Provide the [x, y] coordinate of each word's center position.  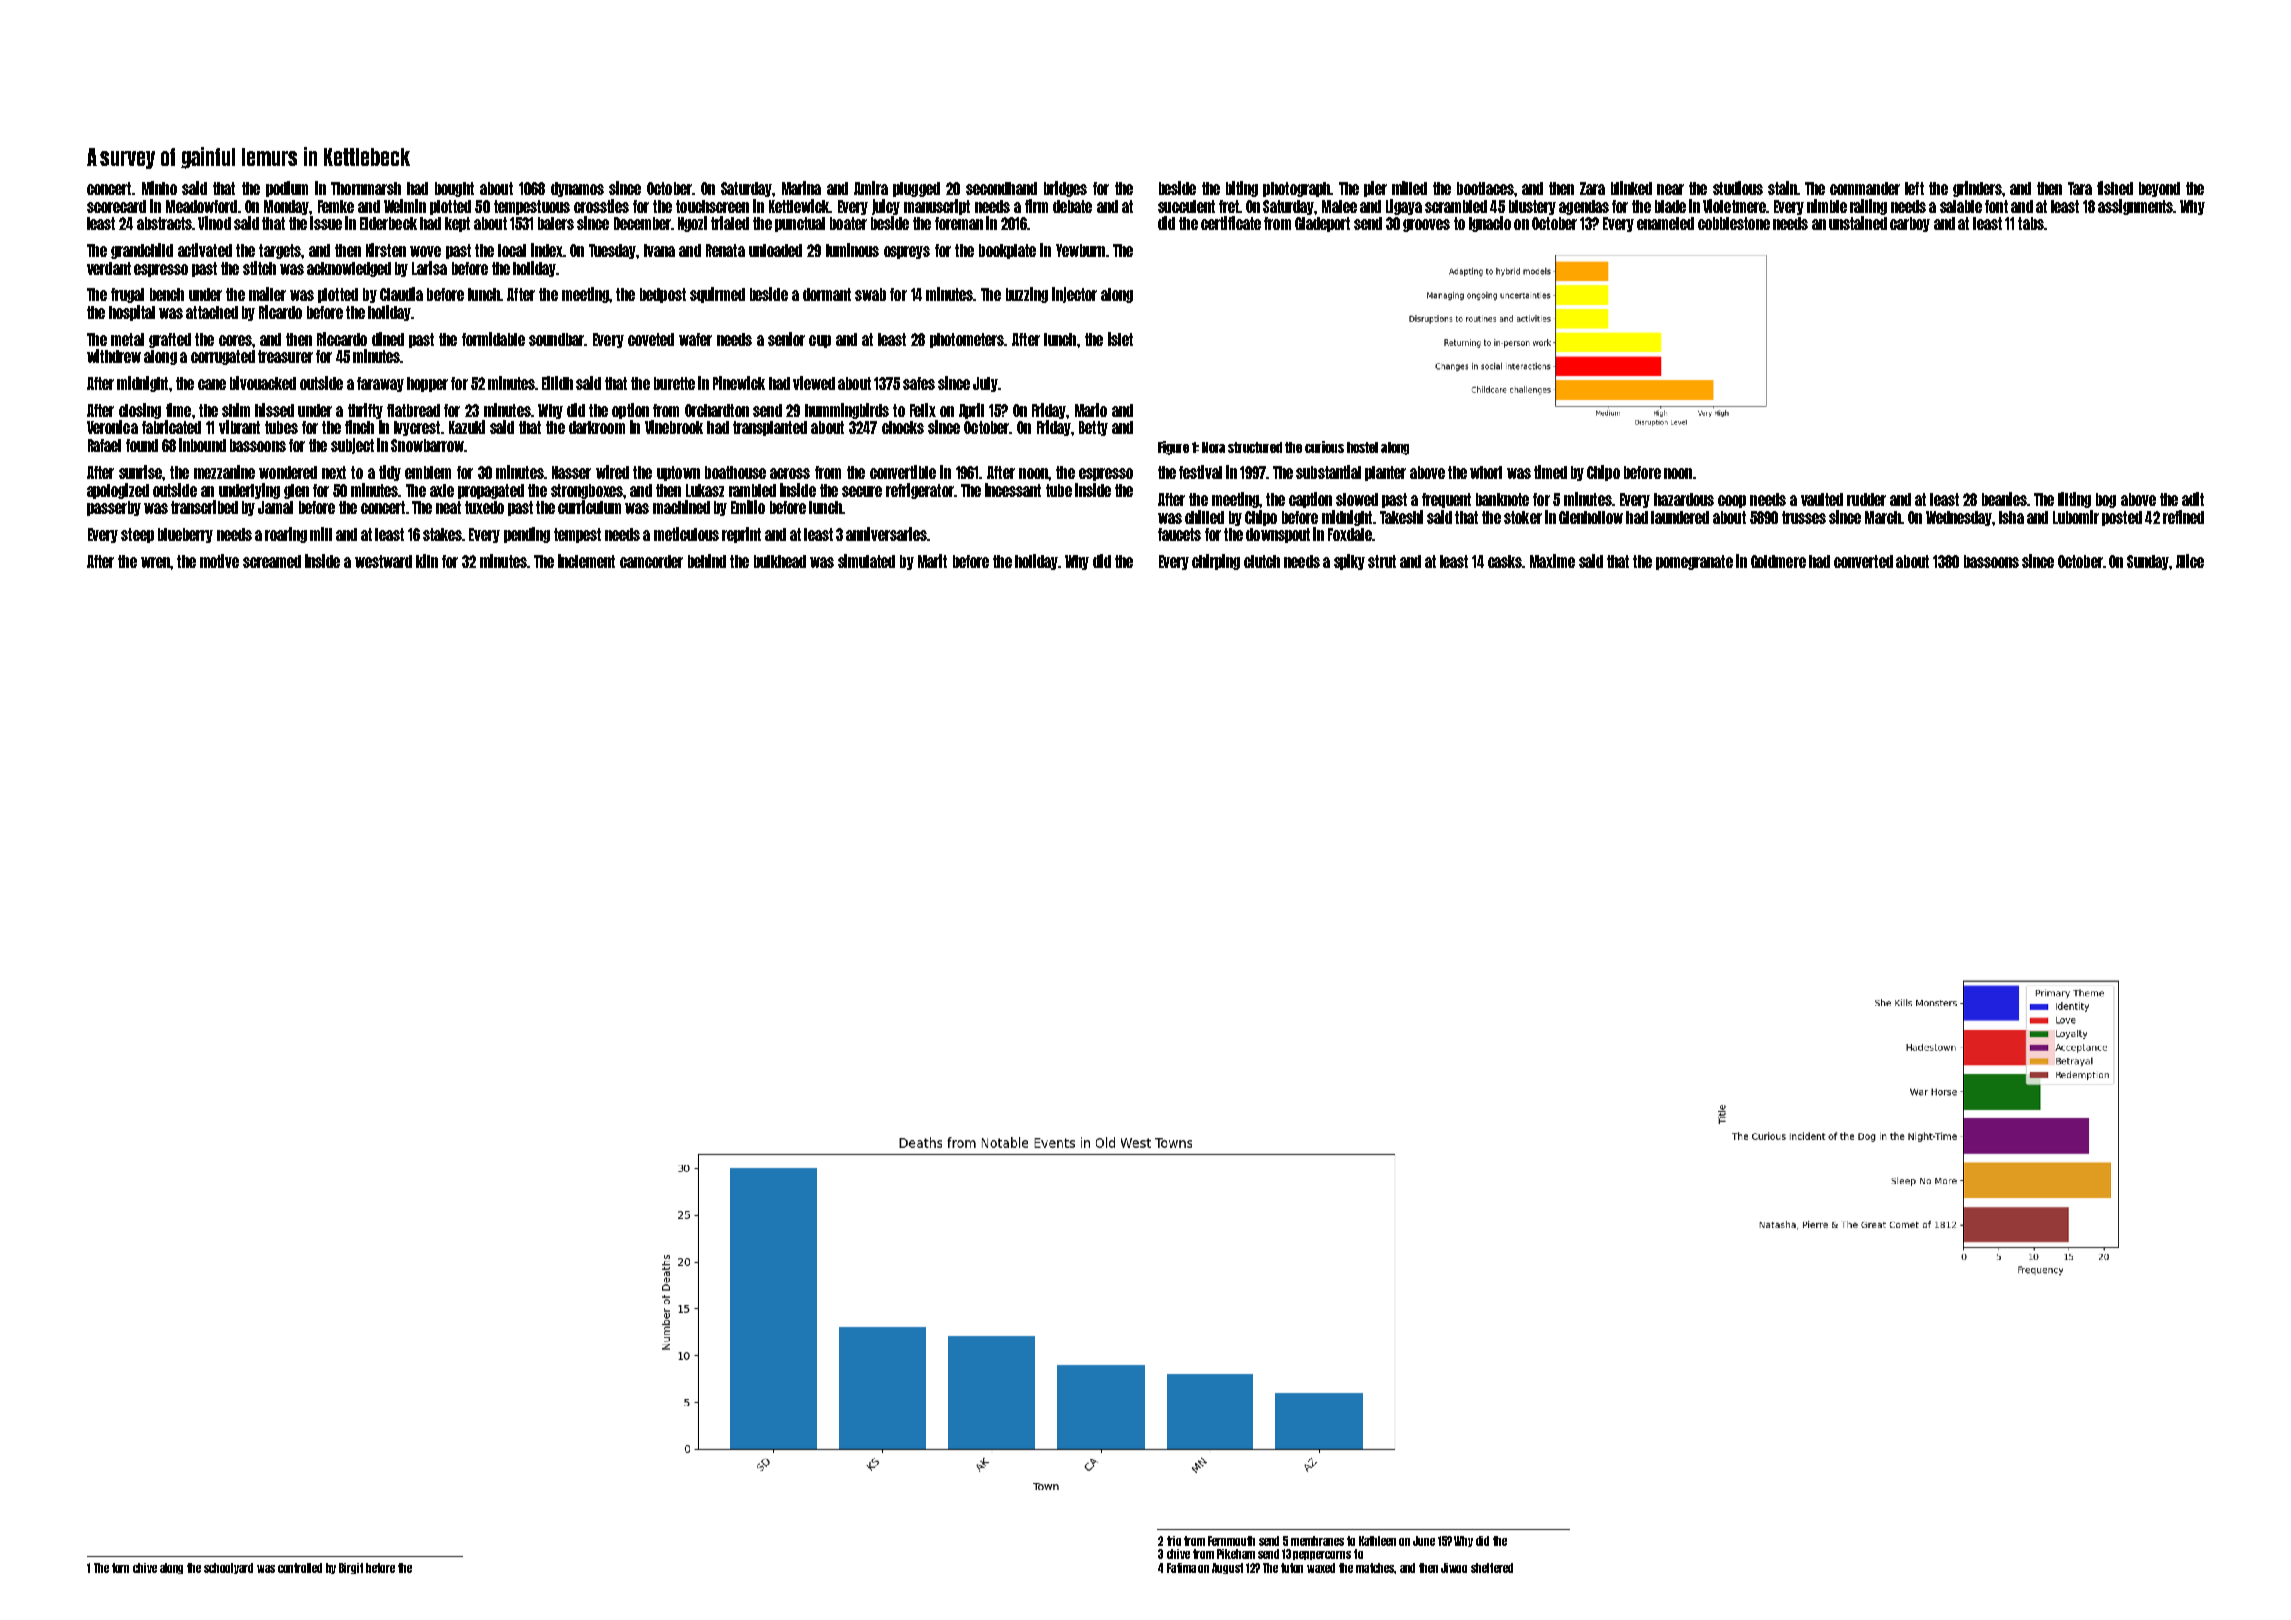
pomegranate [1694, 562]
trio [1174, 1541]
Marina [801, 188]
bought [454, 189]
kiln [427, 561]
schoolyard [228, 1568]
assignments [2135, 207]
